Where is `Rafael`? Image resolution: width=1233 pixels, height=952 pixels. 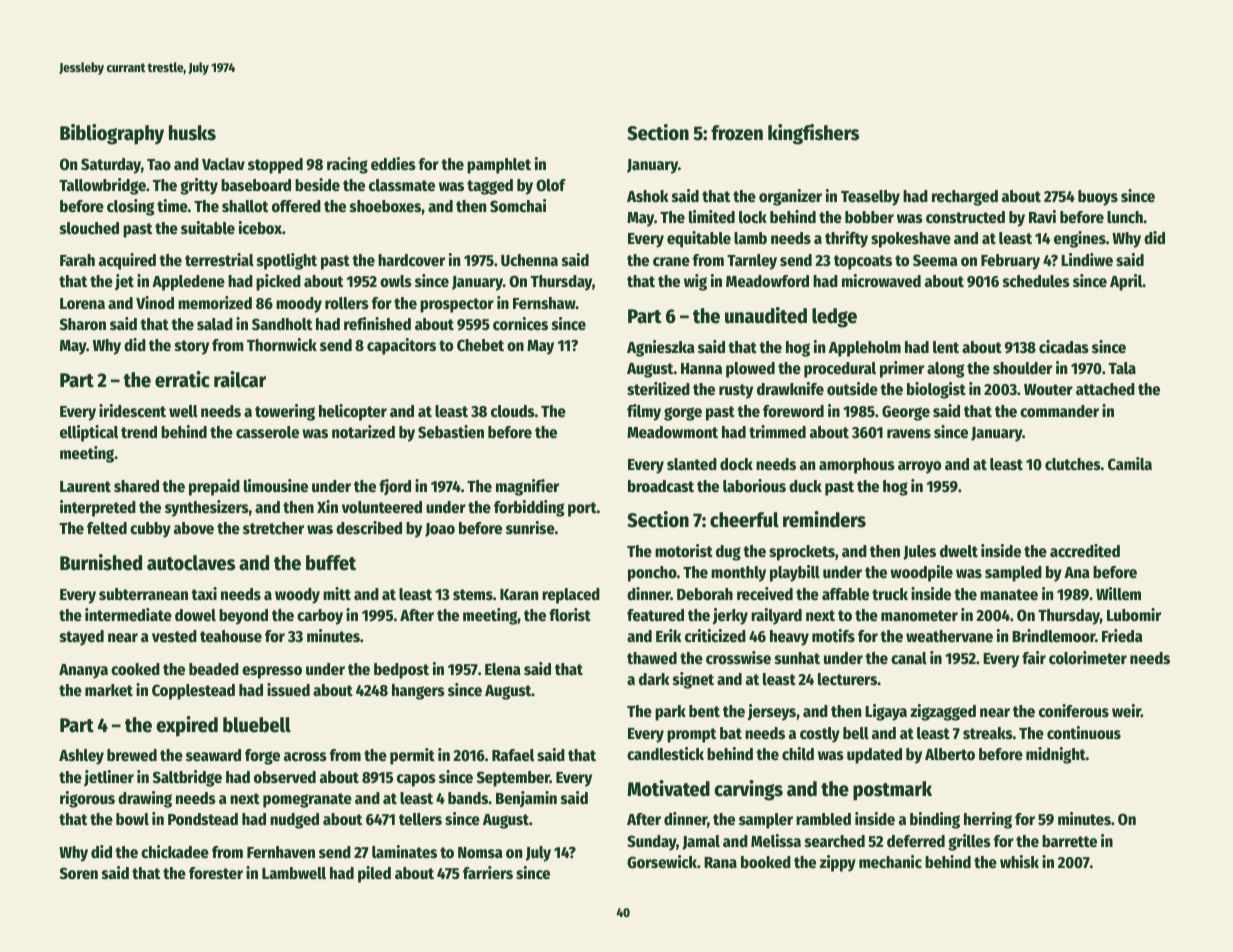 Rafael is located at coordinates (513, 755).
